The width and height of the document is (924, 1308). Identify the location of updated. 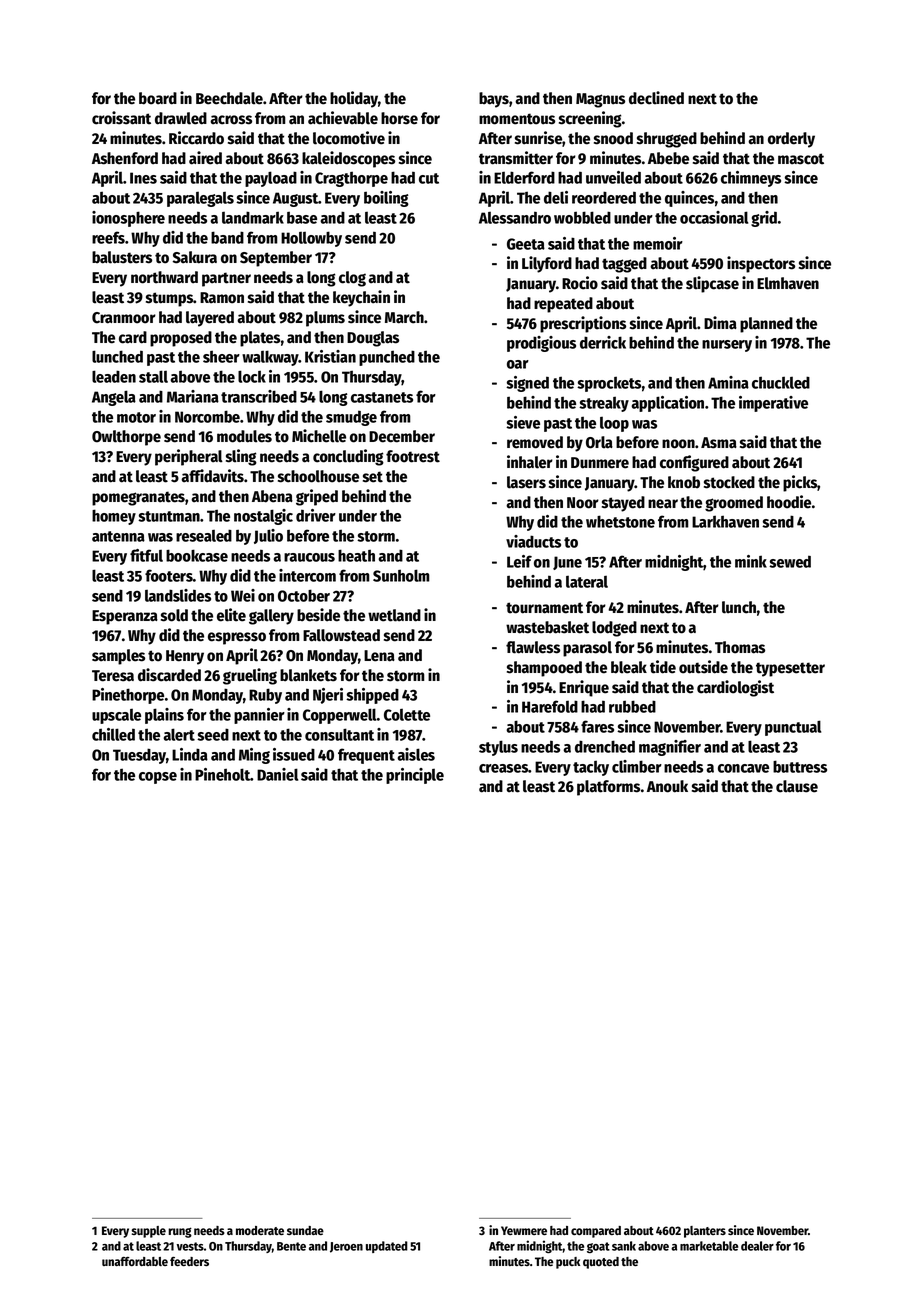
(387, 1247).
